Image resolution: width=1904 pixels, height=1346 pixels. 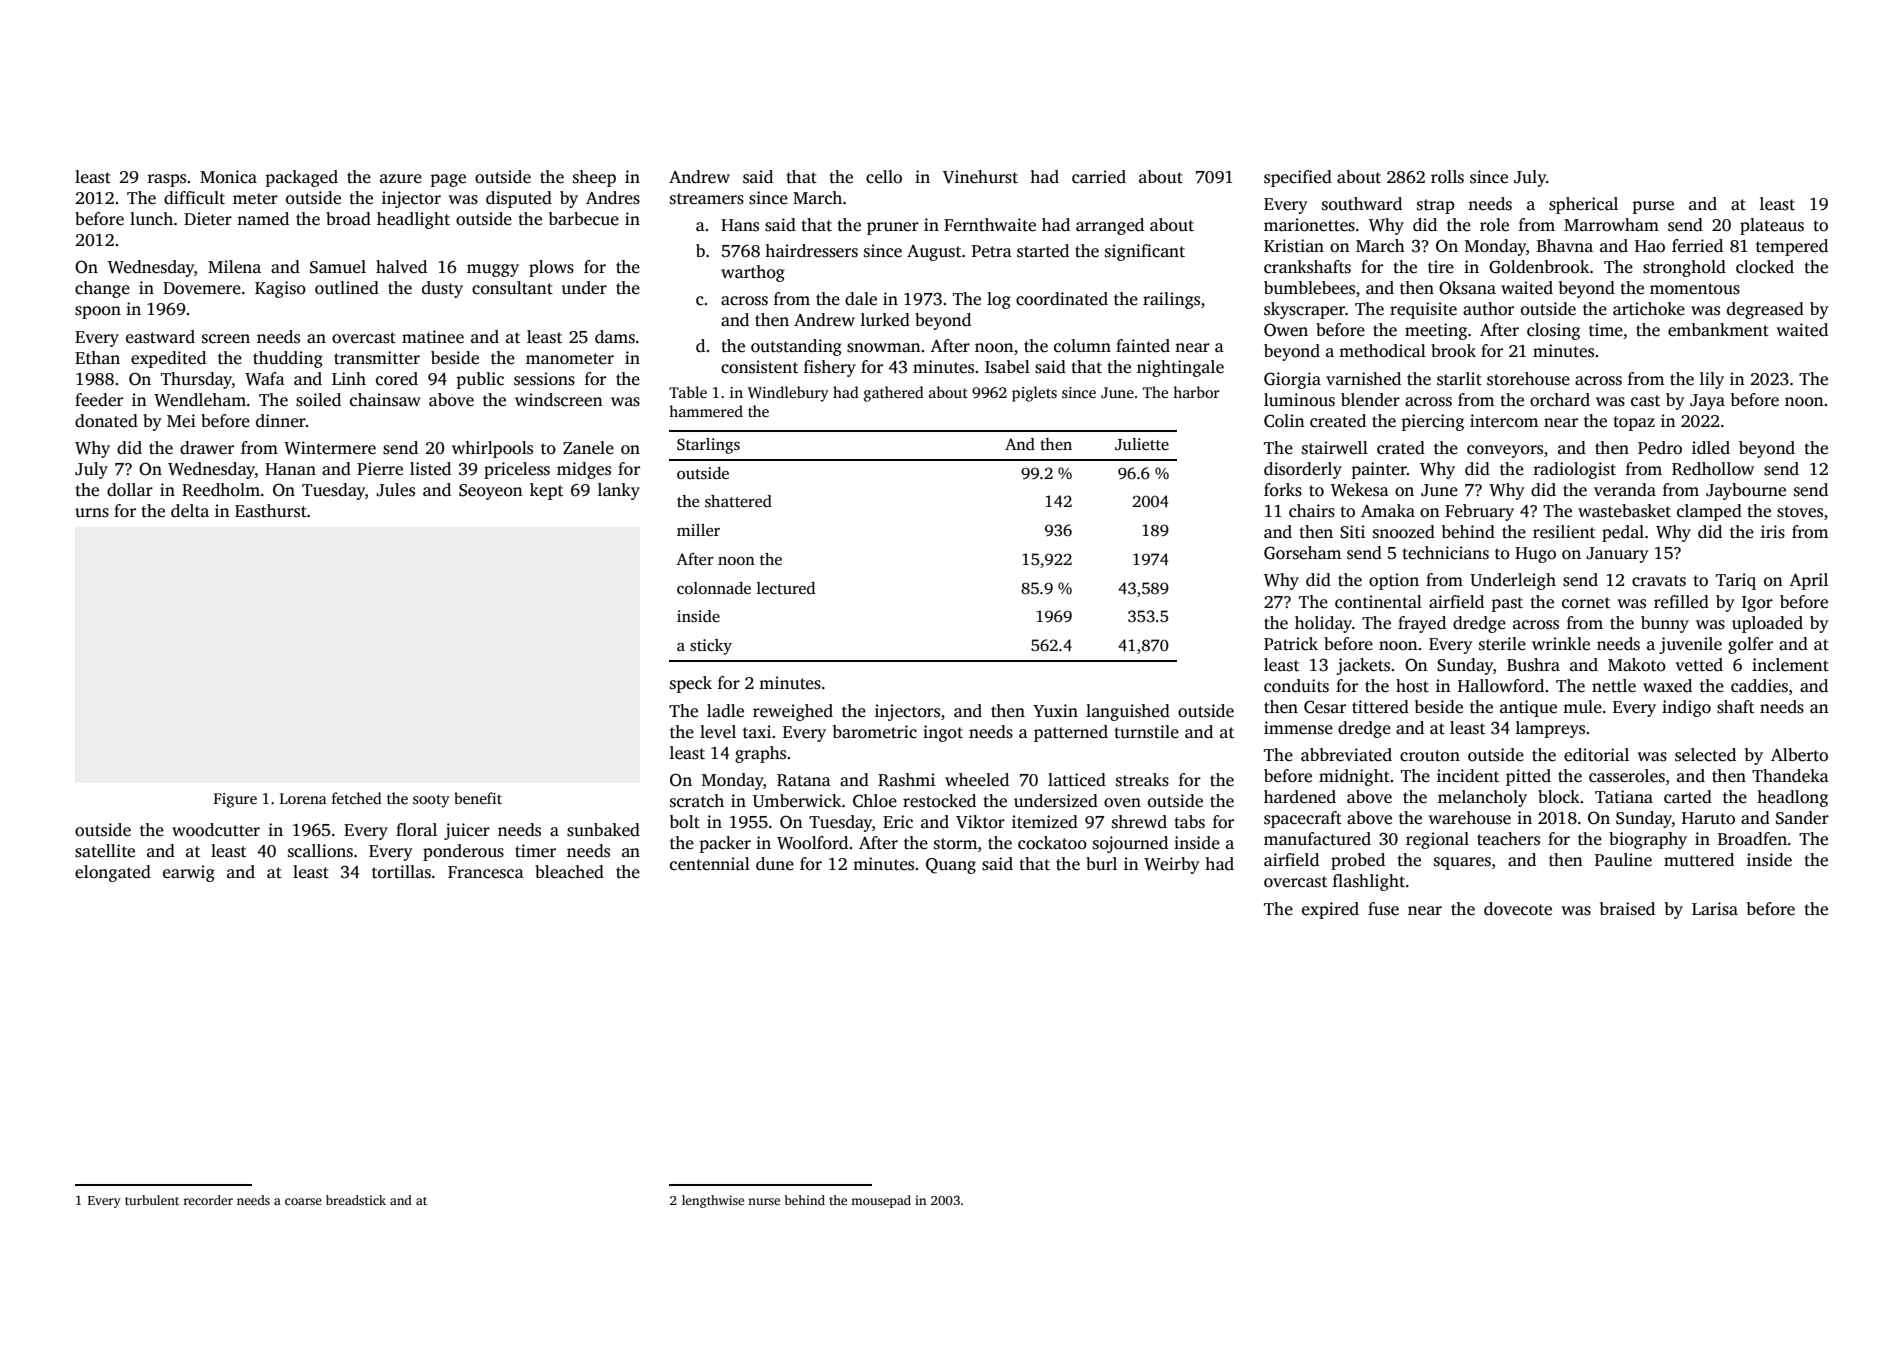 I want to click on feeder, so click(x=99, y=400).
